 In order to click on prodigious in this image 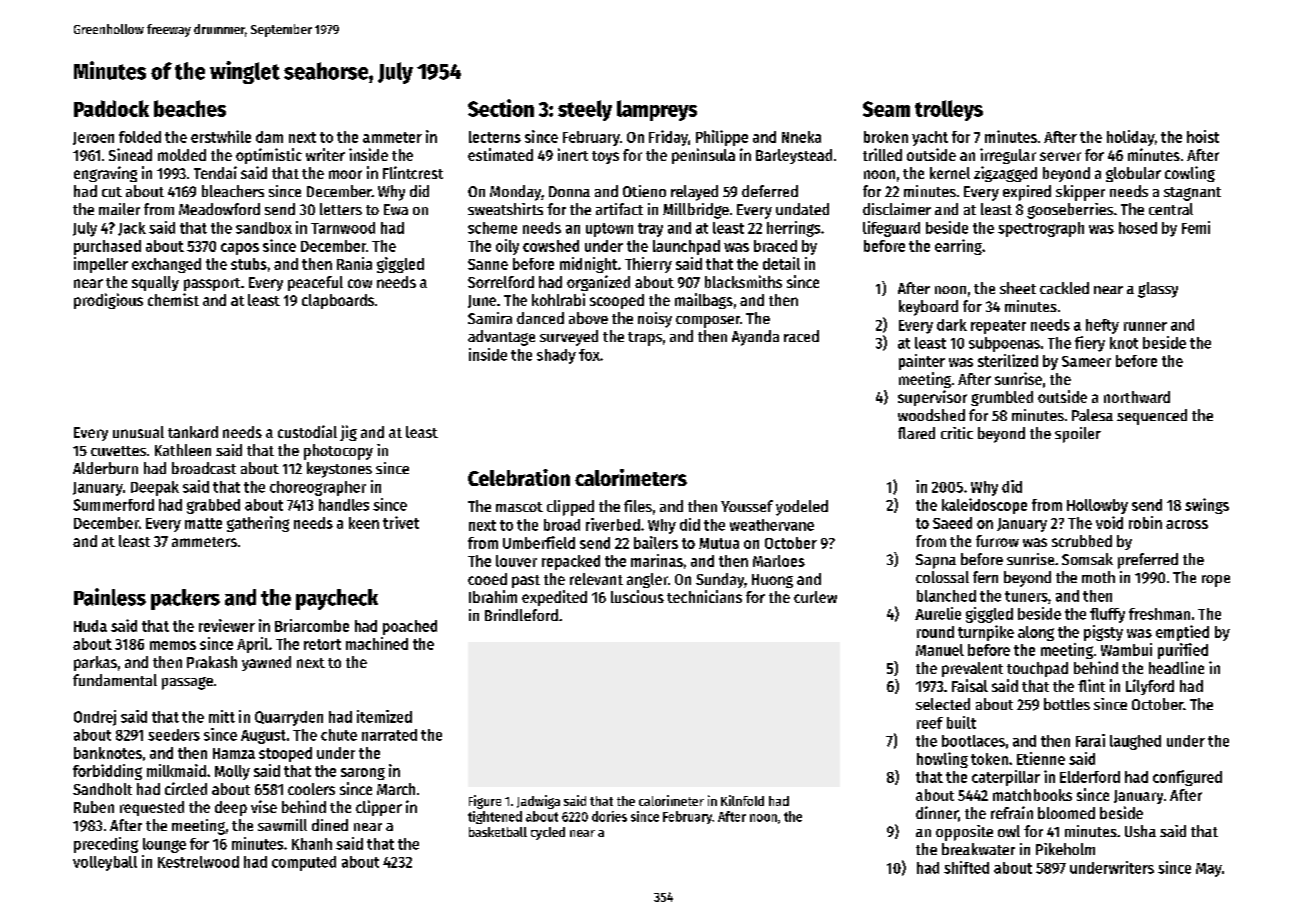, I will do `click(108, 301)`.
